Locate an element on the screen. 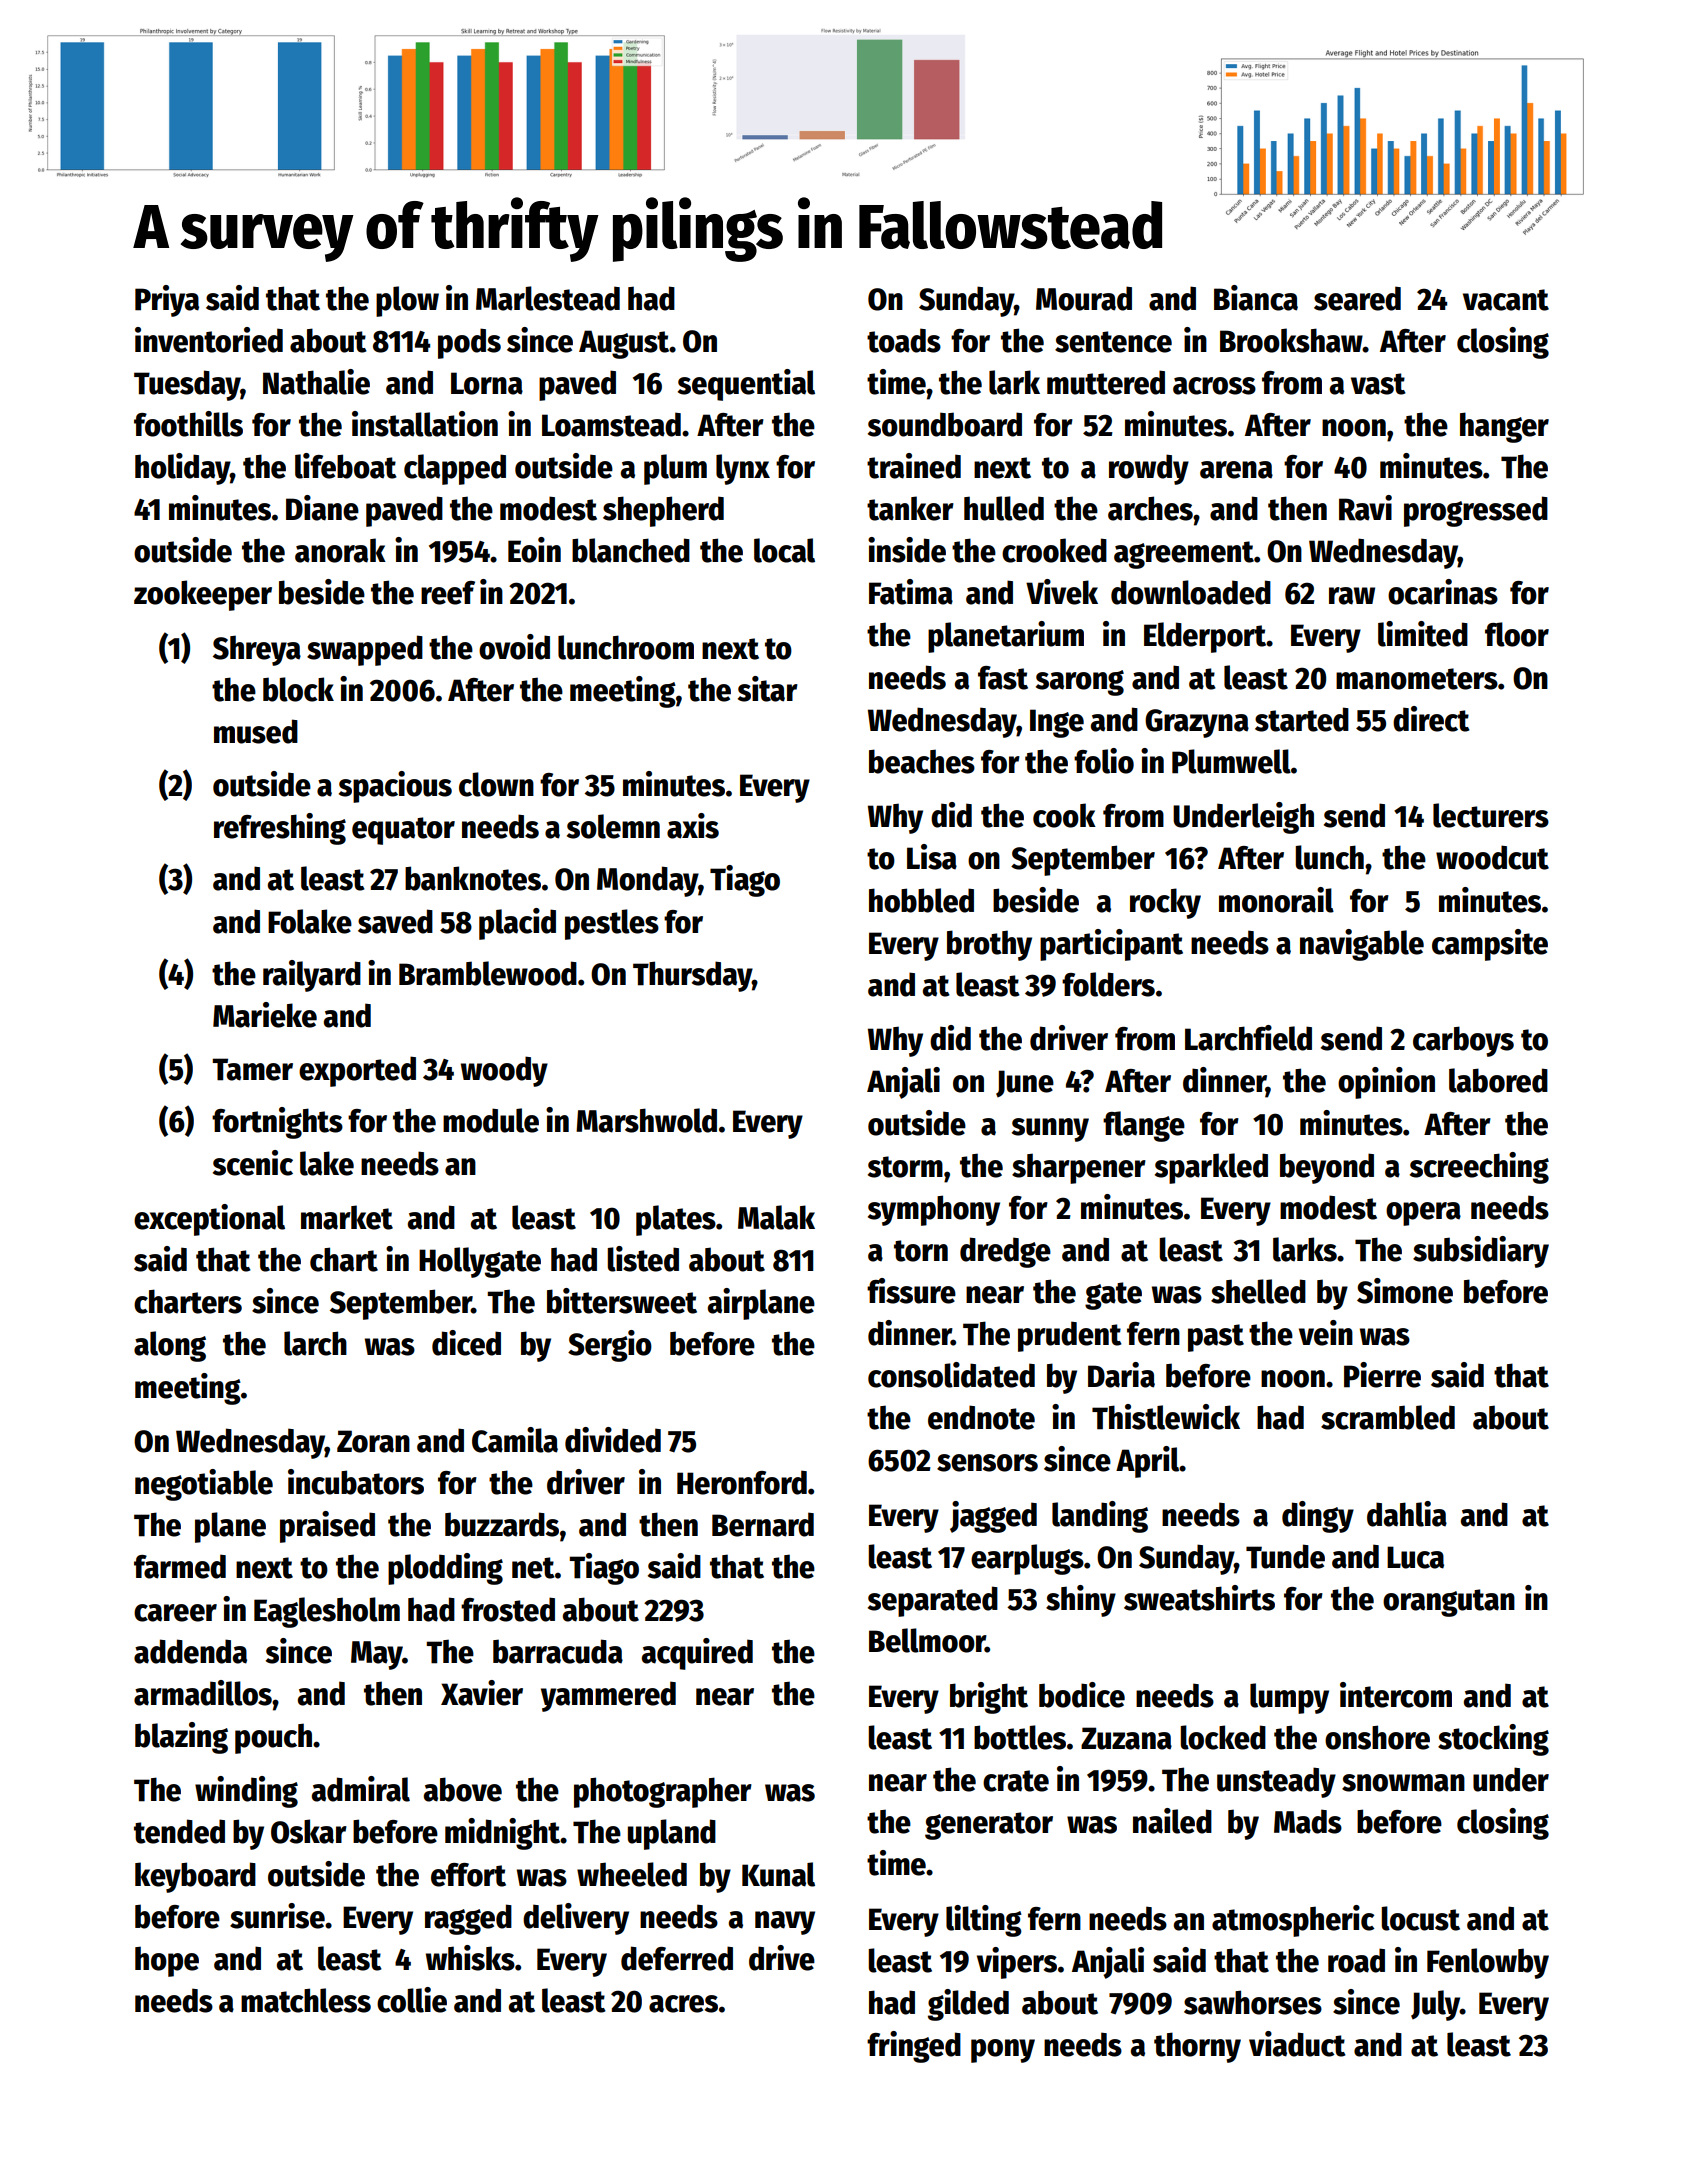 This screenshot has width=1683, height=2178. lecturers is located at coordinates (1491, 815).
